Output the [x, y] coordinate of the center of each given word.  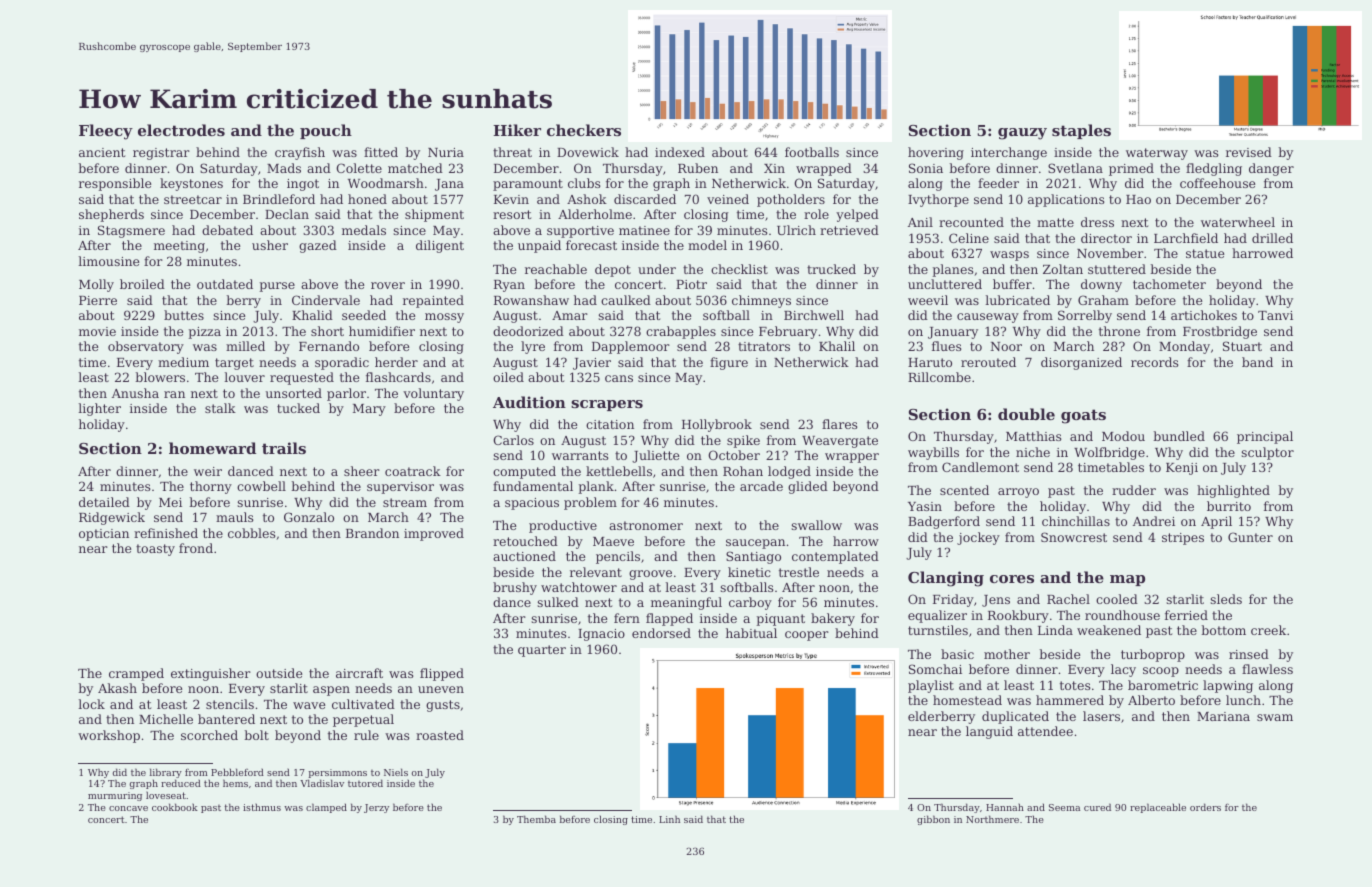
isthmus [262, 807]
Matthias [1033, 436]
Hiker [517, 130]
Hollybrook [717, 425]
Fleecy [106, 132]
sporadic [342, 363]
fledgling [1214, 169]
